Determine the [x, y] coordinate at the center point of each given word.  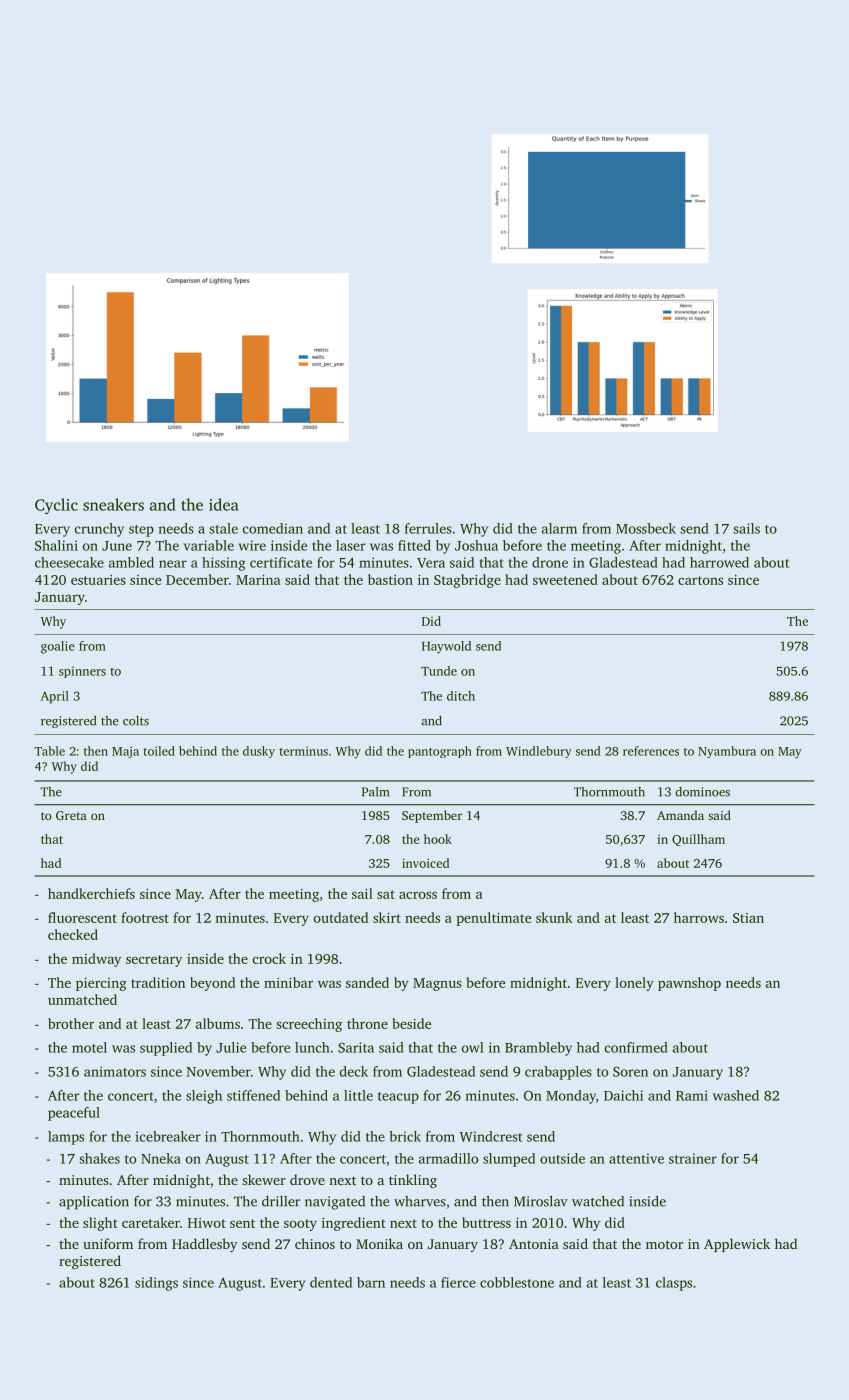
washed [736, 1095]
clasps [674, 1284]
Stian [748, 918]
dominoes [702, 792]
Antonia [534, 1244]
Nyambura [727, 752]
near [173, 564]
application [94, 1203]
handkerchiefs [91, 893]
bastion [390, 579]
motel [89, 1047]
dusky [259, 752]
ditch [461, 696]
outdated [341, 917]
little [358, 1095]
